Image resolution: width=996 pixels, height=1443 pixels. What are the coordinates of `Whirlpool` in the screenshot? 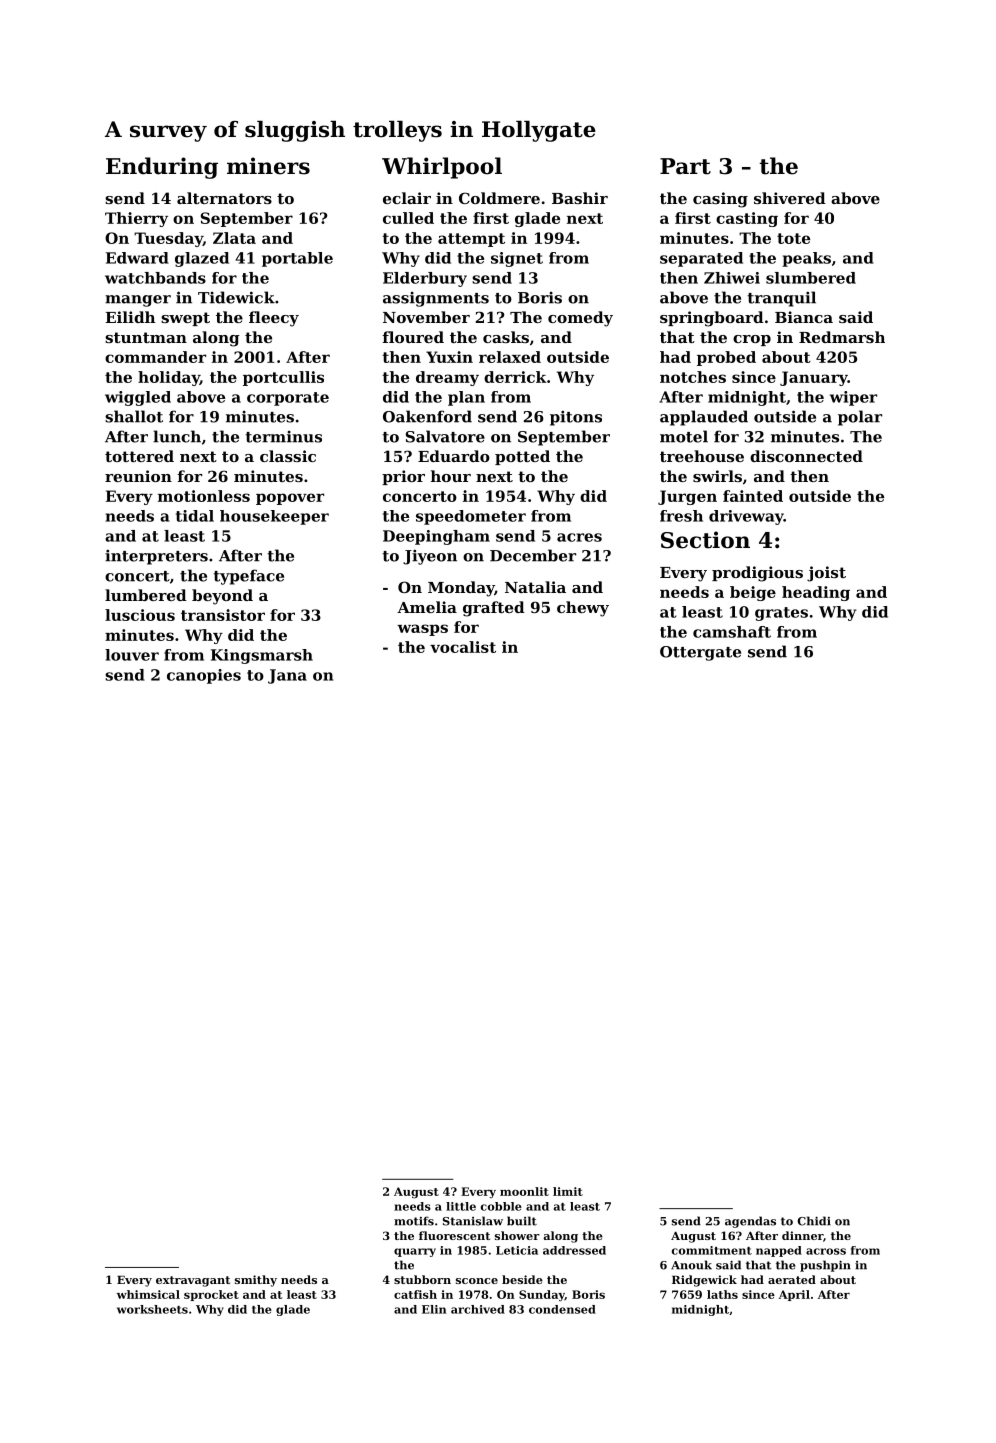 It's located at (442, 168).
